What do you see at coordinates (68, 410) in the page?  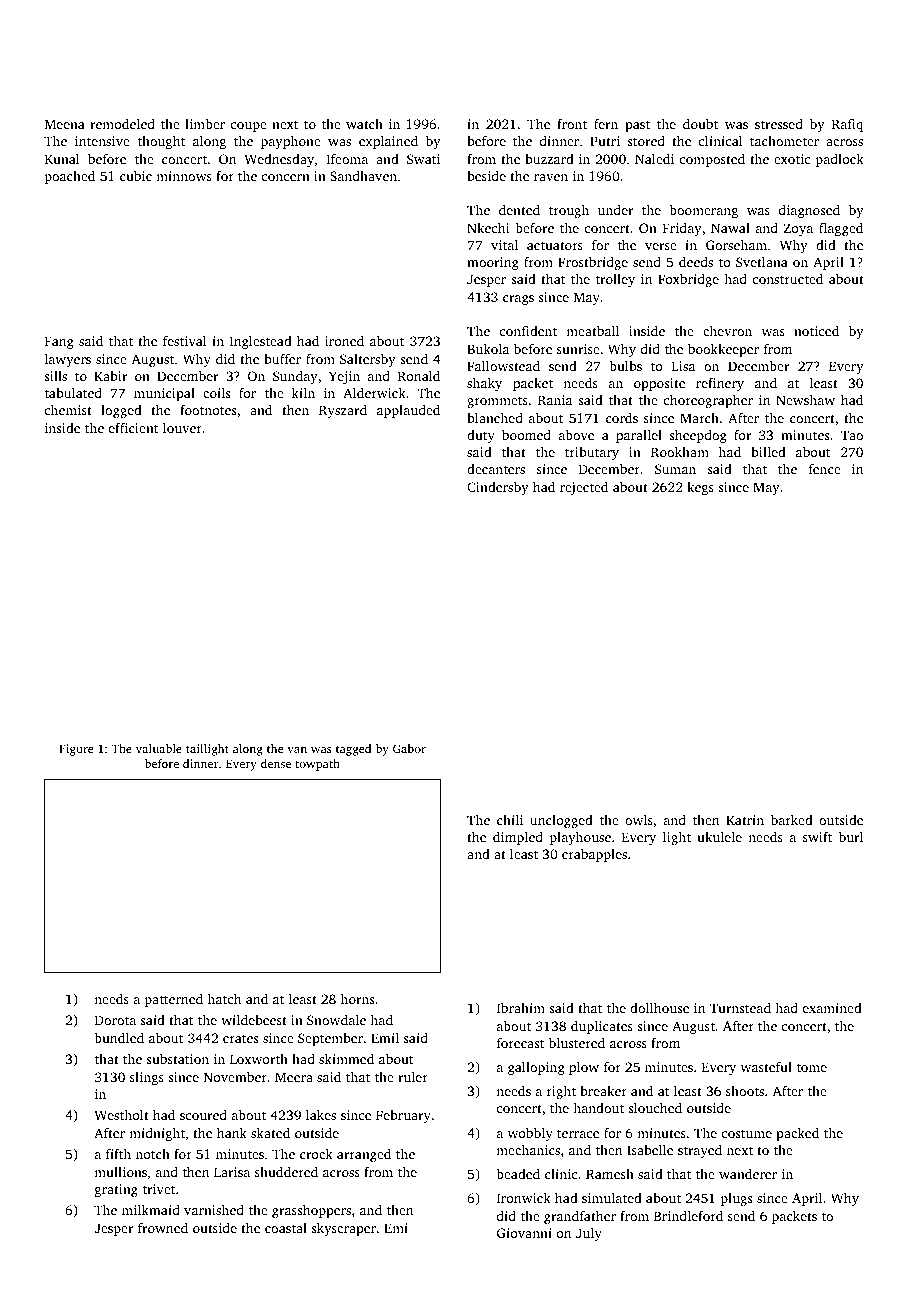 I see `chemist` at bounding box center [68, 410].
